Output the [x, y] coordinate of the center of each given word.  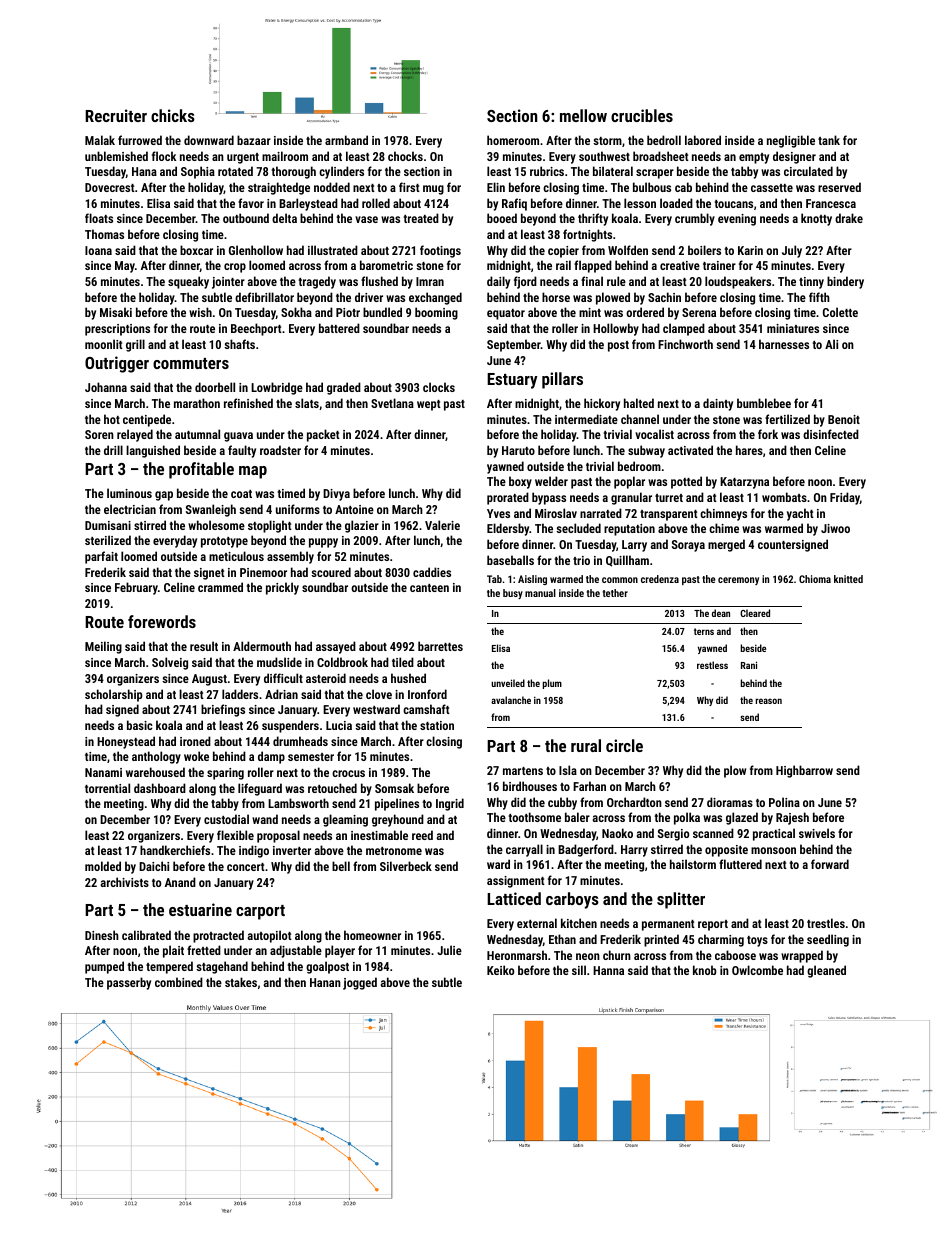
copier [563, 252]
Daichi [154, 866]
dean [721, 613]
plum [552, 684]
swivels [817, 833]
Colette [840, 312]
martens [523, 771]
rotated [235, 171]
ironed [195, 741]
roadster [280, 450]
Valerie [442, 525]
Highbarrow [804, 771]
